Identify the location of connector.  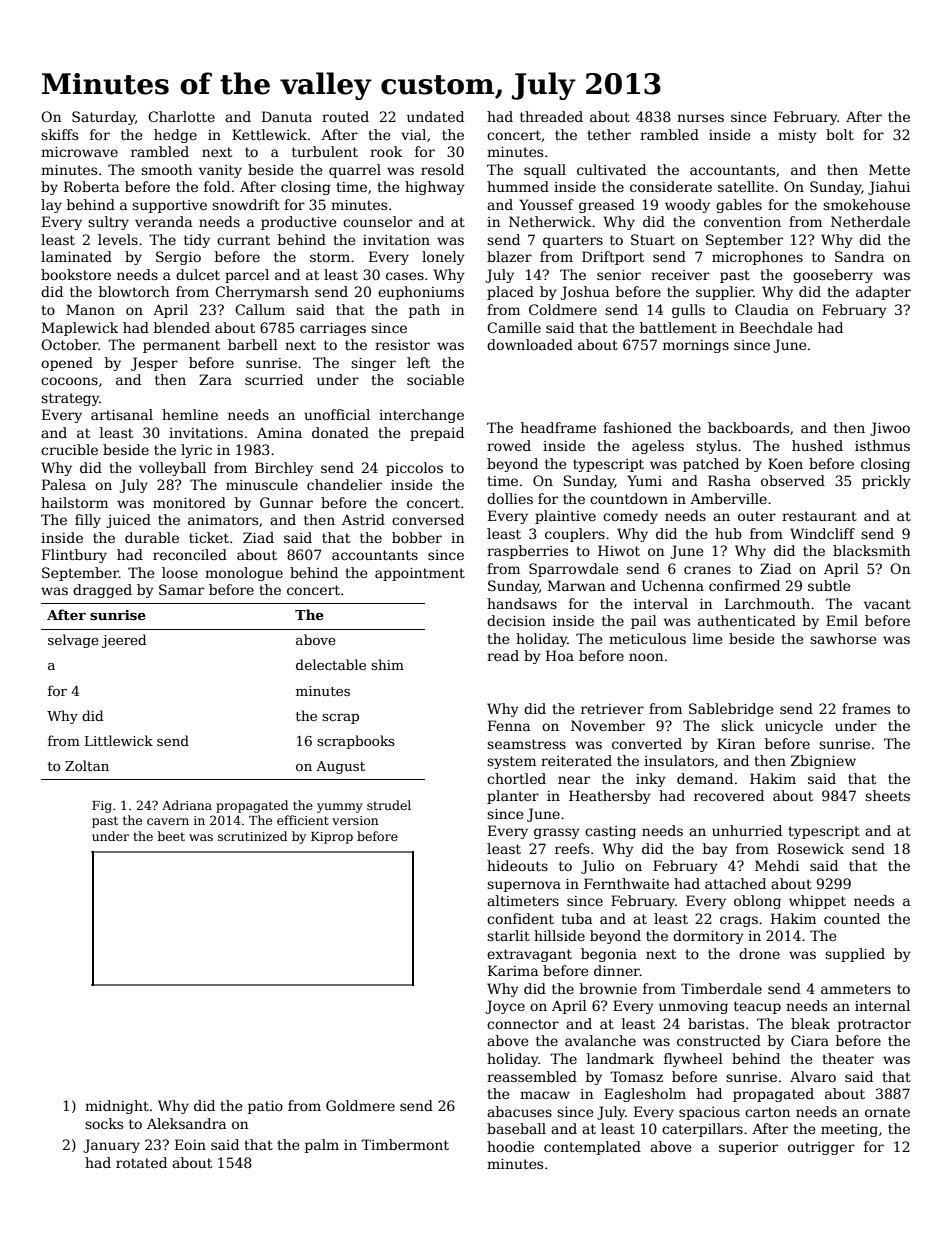
(523, 1024).
